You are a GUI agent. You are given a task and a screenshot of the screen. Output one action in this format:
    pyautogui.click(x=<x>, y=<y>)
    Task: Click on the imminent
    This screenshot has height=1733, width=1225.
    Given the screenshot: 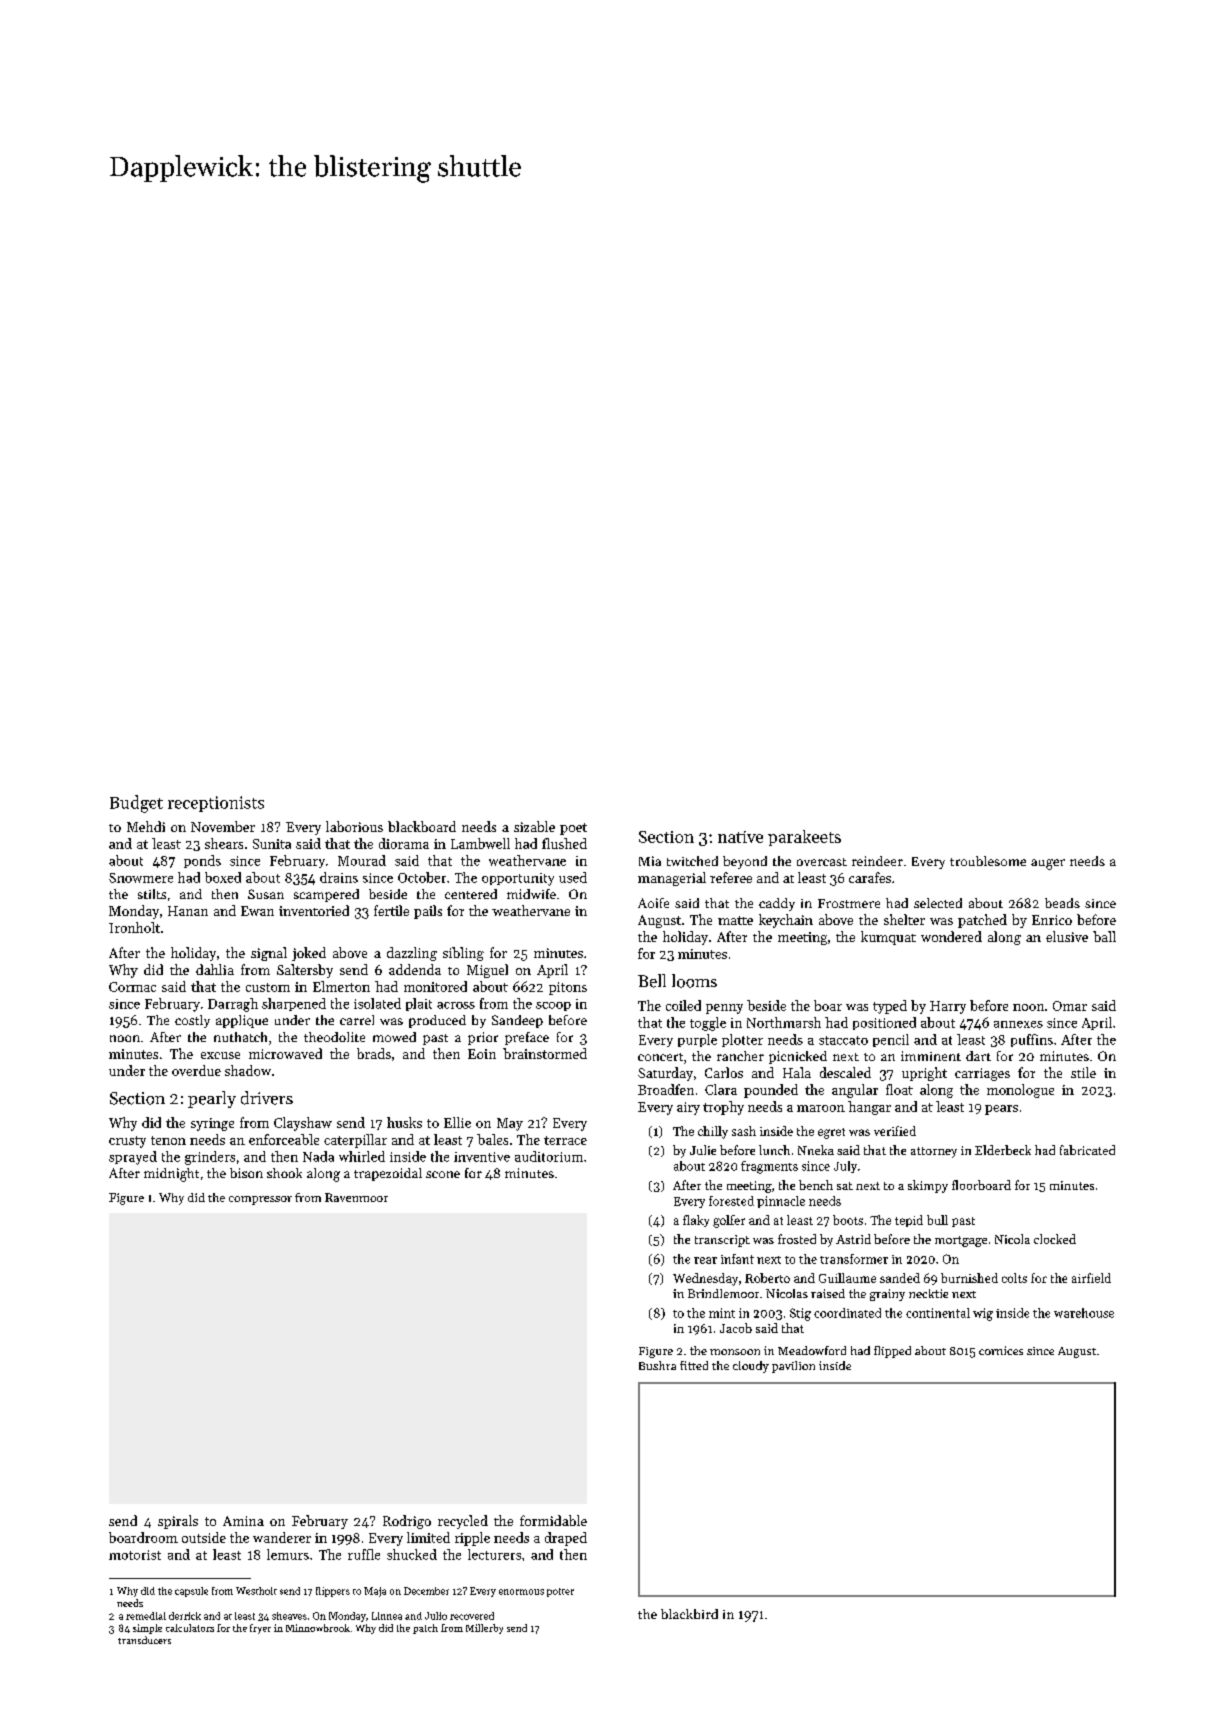 What is the action you would take?
    pyautogui.click(x=931, y=1056)
